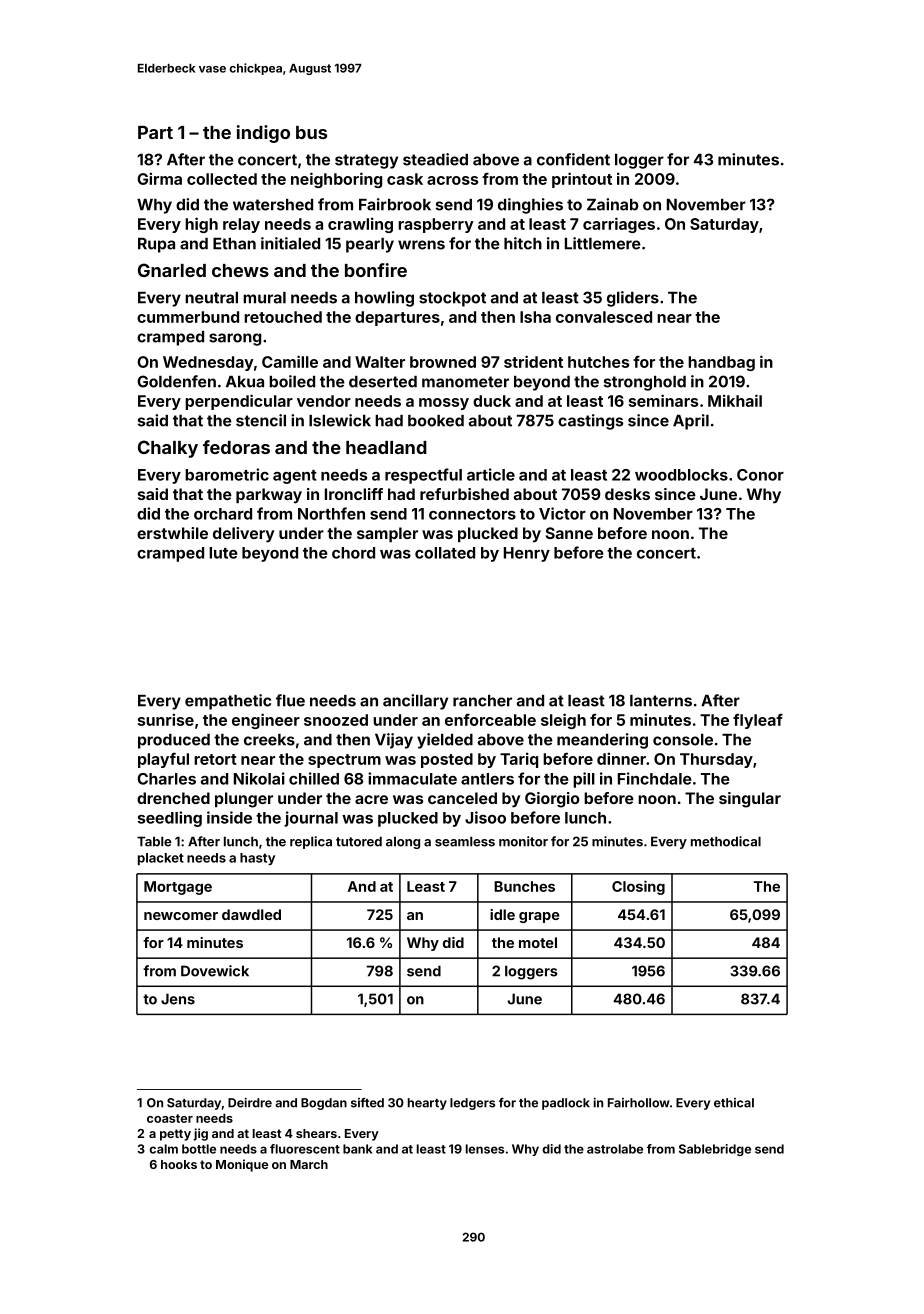 This image has height=1314, width=924. I want to click on lute, so click(223, 553).
